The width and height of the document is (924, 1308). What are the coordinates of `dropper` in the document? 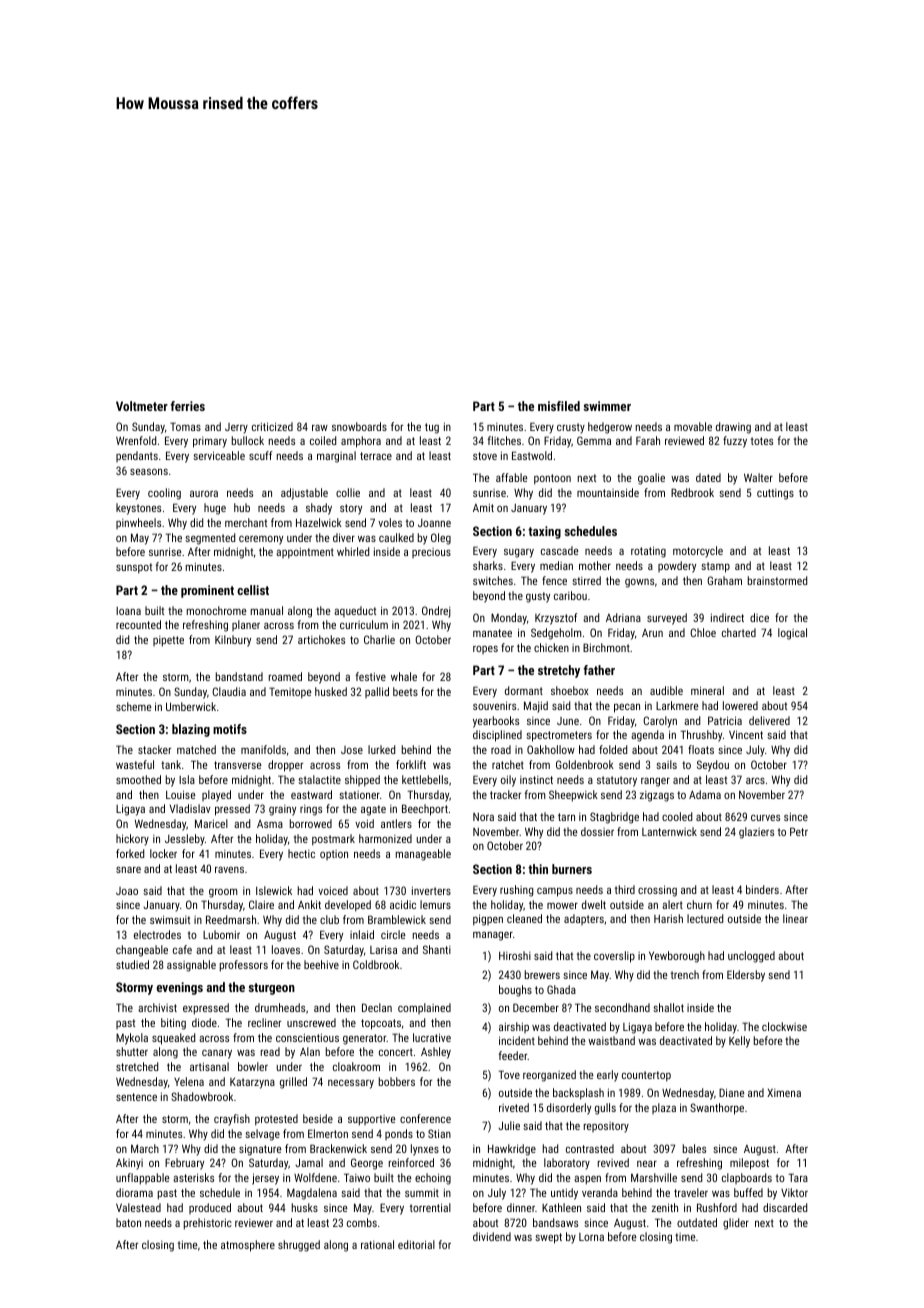 It's located at (285, 766).
